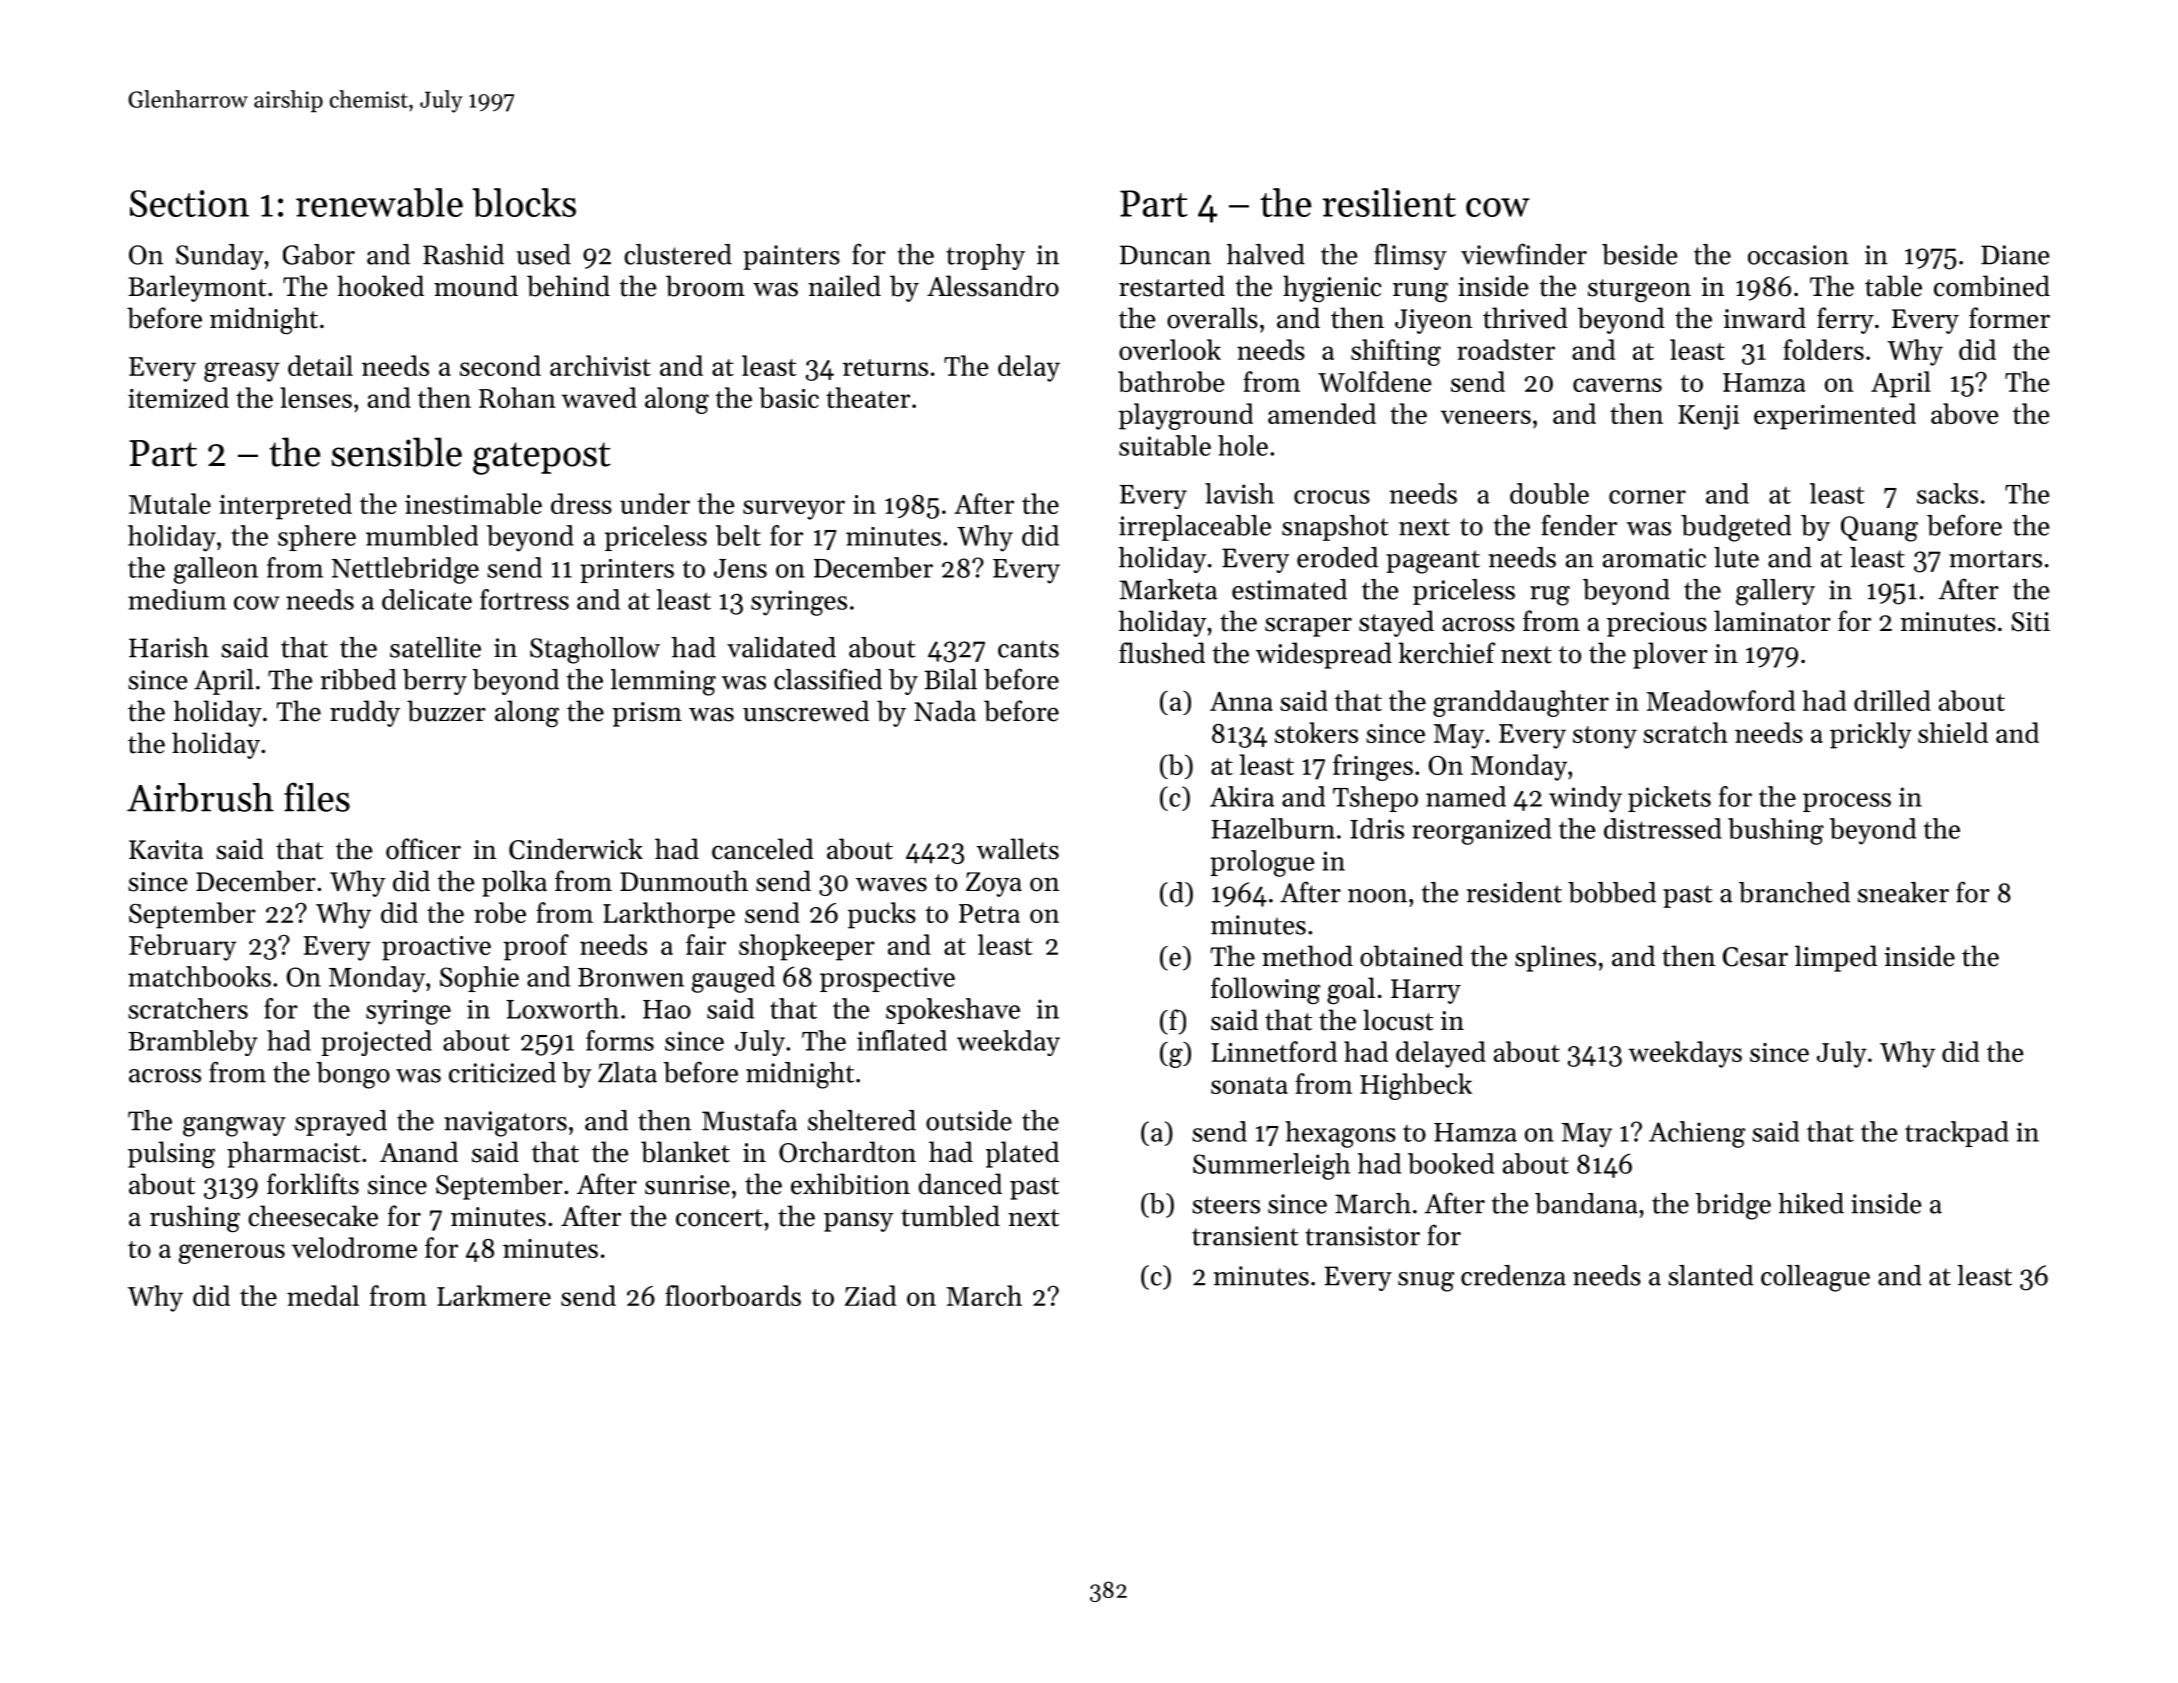 The width and height of the image is (2178, 1683). Describe the element at coordinates (2015, 255) in the image. I see `Diane` at that location.
